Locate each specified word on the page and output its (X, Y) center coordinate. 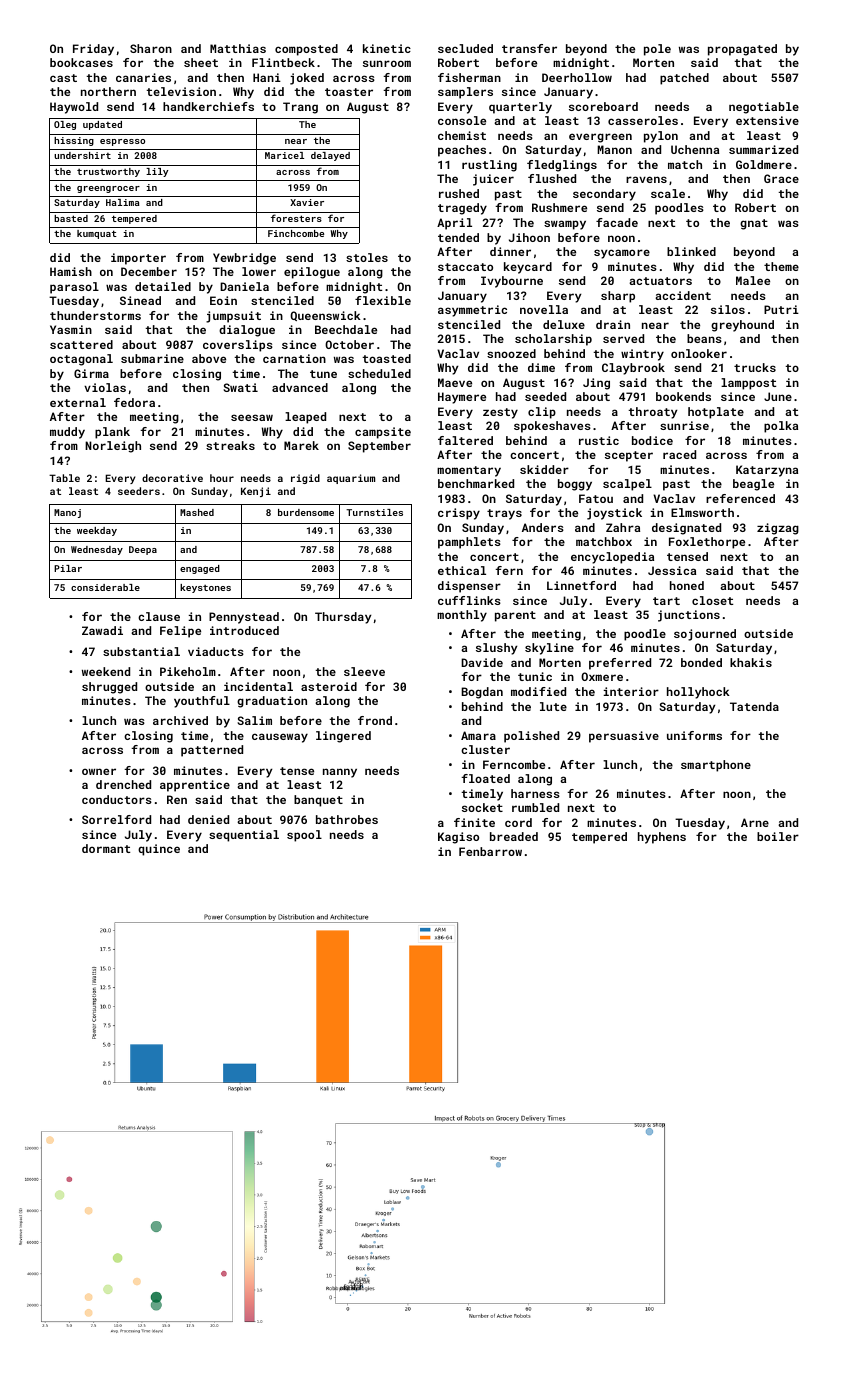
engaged (200, 569)
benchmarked (476, 483)
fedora (134, 402)
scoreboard (603, 106)
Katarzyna (767, 471)
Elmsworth (702, 512)
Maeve (455, 382)
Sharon (151, 48)
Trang (300, 108)
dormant (106, 848)
